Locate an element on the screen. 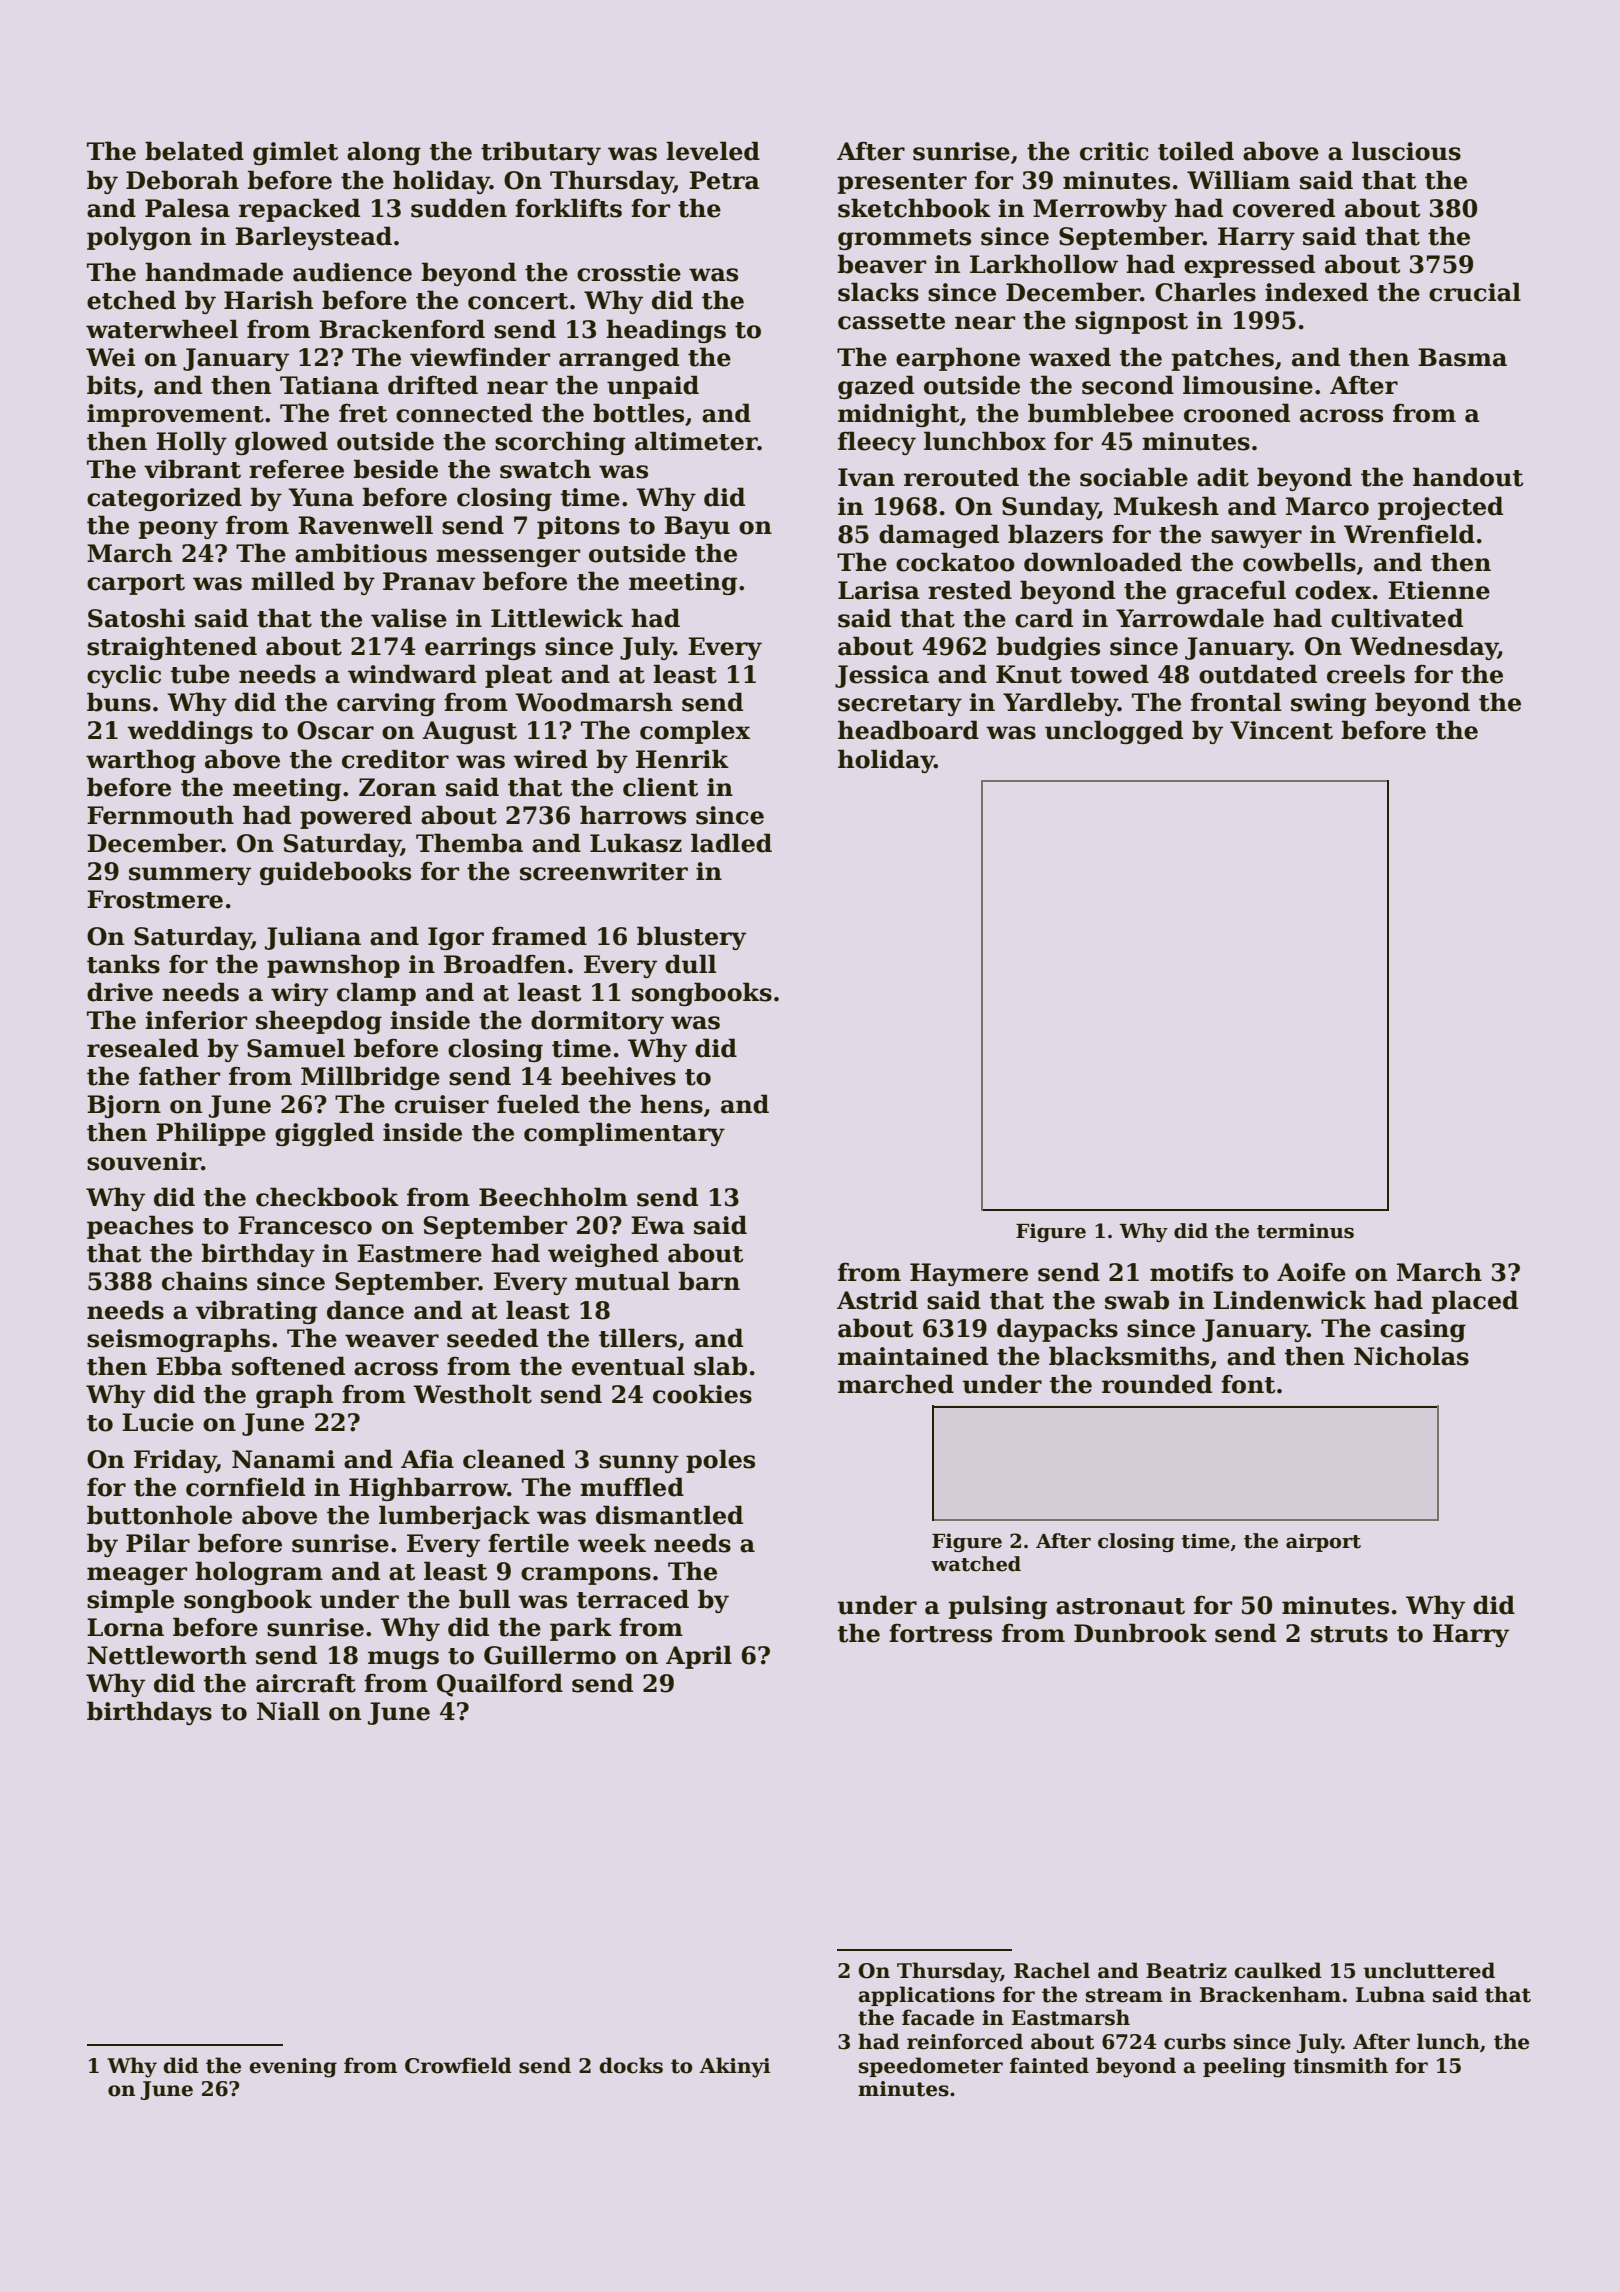  Nettleworth is located at coordinates (167, 1655).
